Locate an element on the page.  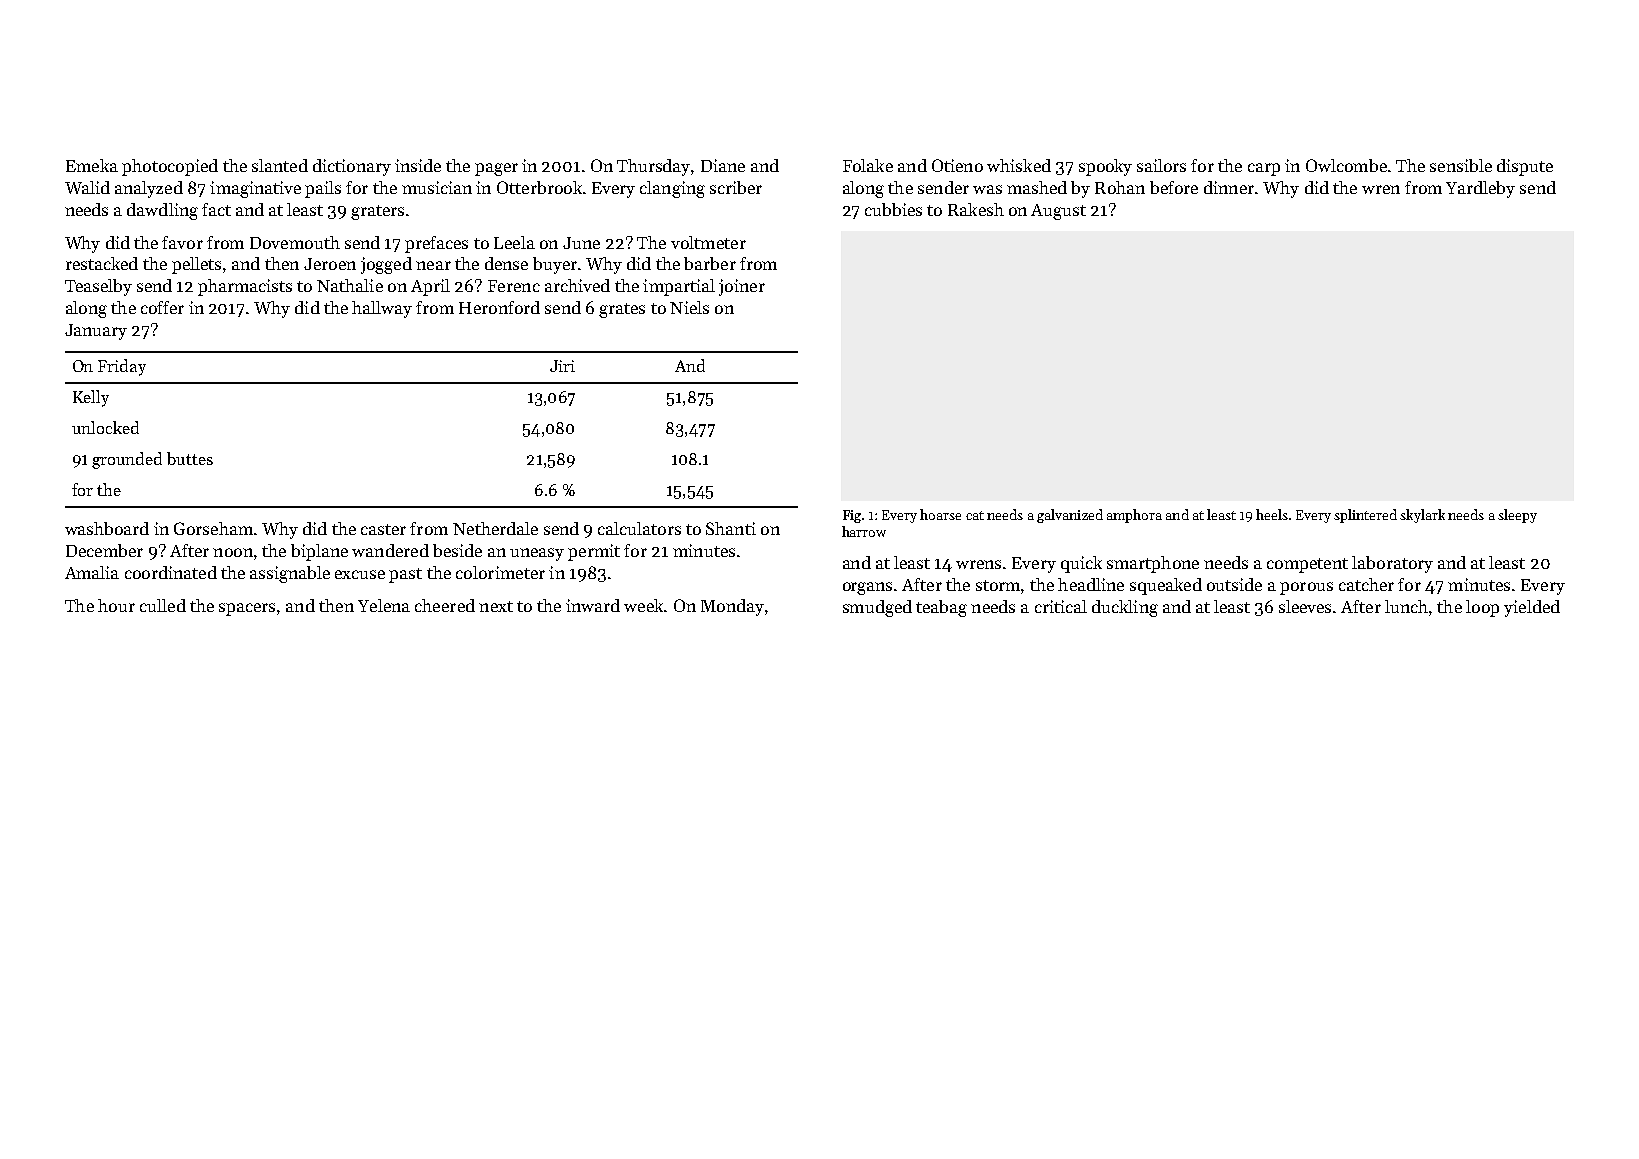
favor is located at coordinates (182, 242).
